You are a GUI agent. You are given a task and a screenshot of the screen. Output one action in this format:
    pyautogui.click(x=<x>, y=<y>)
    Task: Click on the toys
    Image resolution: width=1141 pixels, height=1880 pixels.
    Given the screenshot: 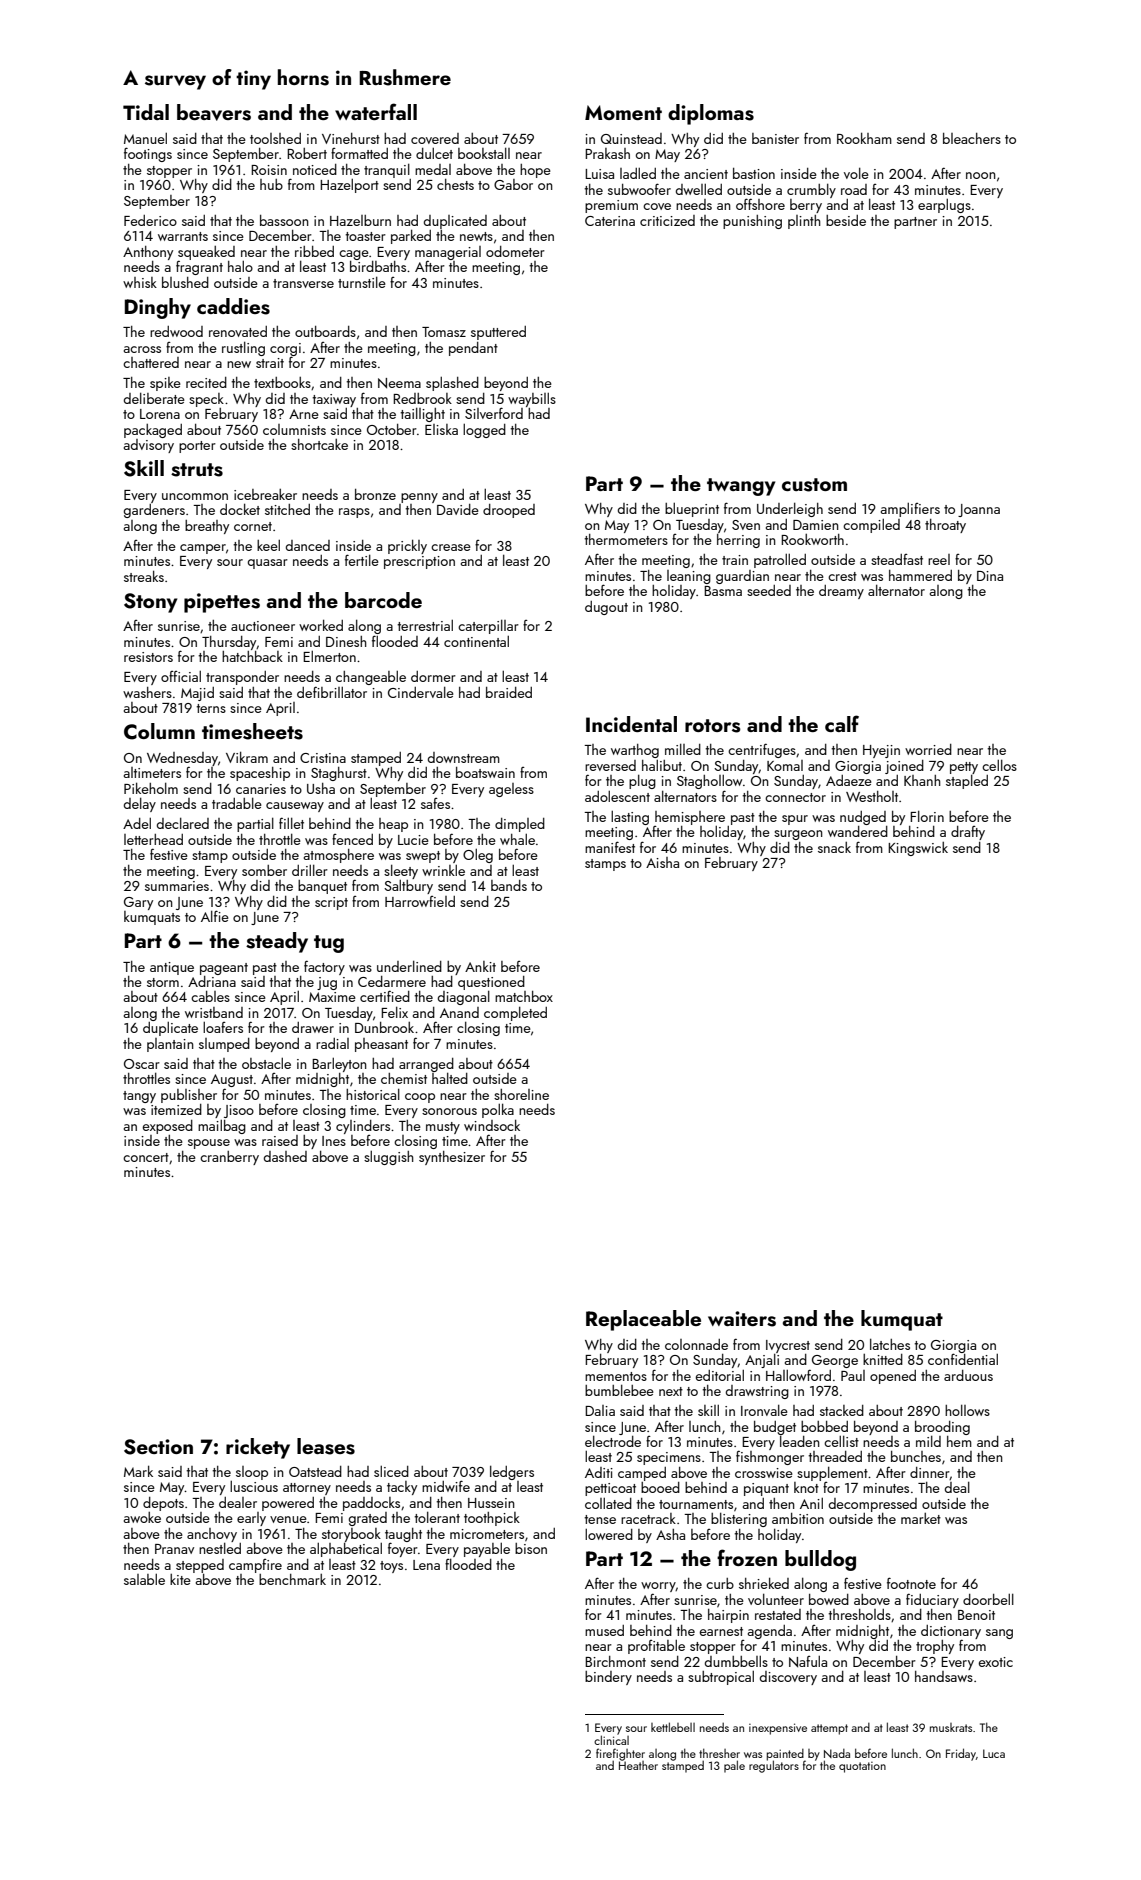 What is the action you would take?
    pyautogui.click(x=391, y=1567)
